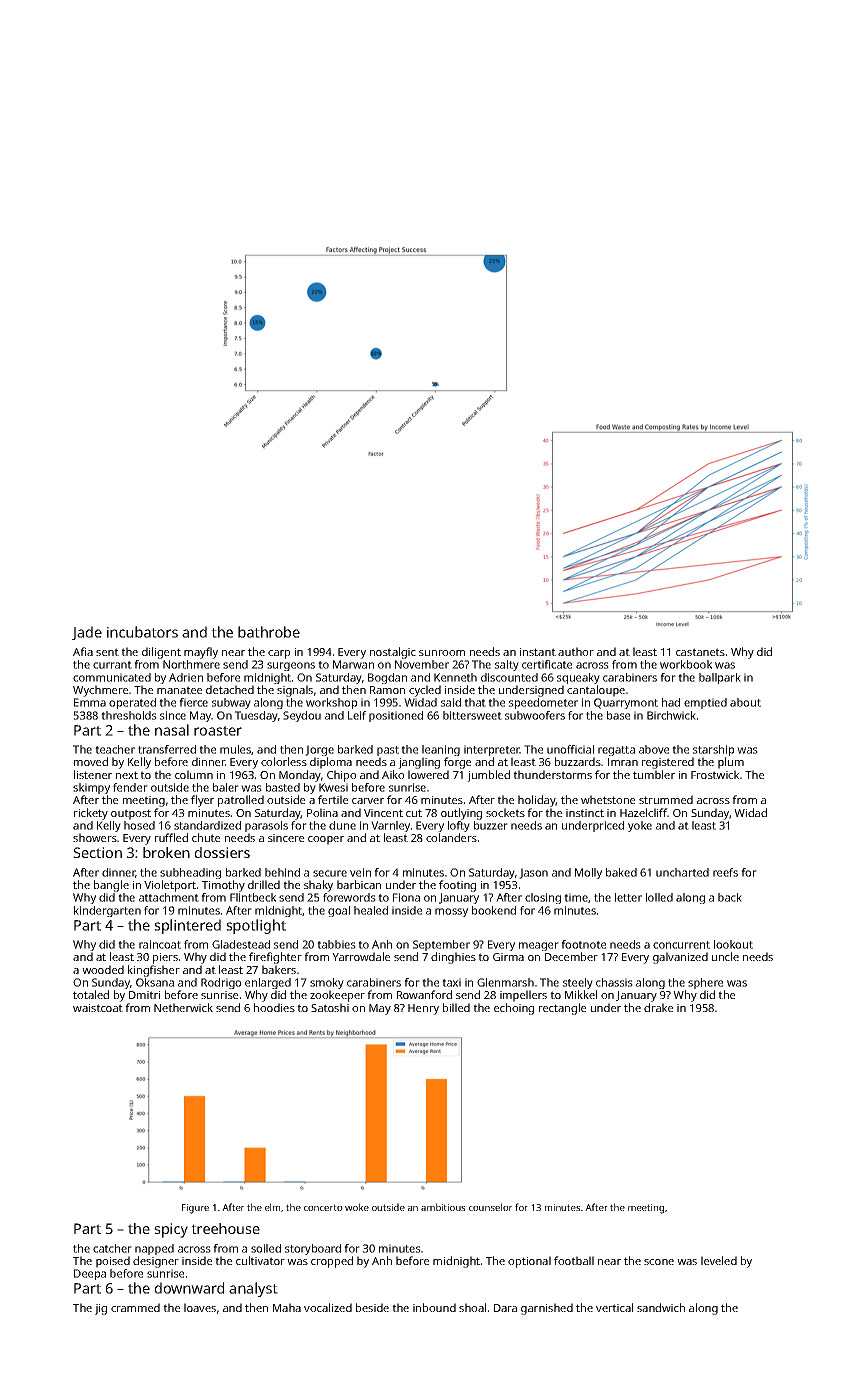 This document has height=1400, width=849. I want to click on uncle, so click(725, 956).
